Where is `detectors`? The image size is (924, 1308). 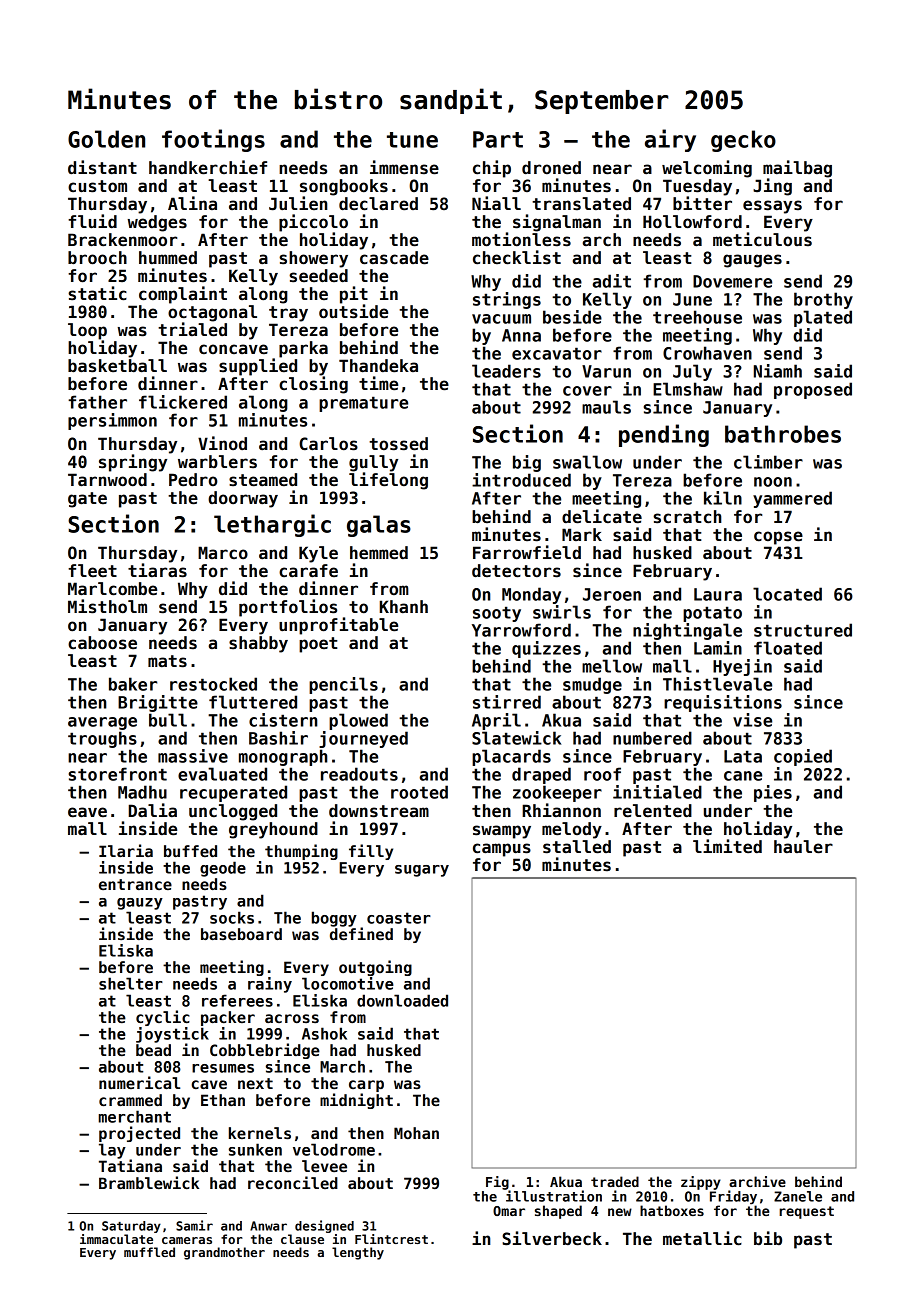
detectors is located at coordinates (516, 571).
